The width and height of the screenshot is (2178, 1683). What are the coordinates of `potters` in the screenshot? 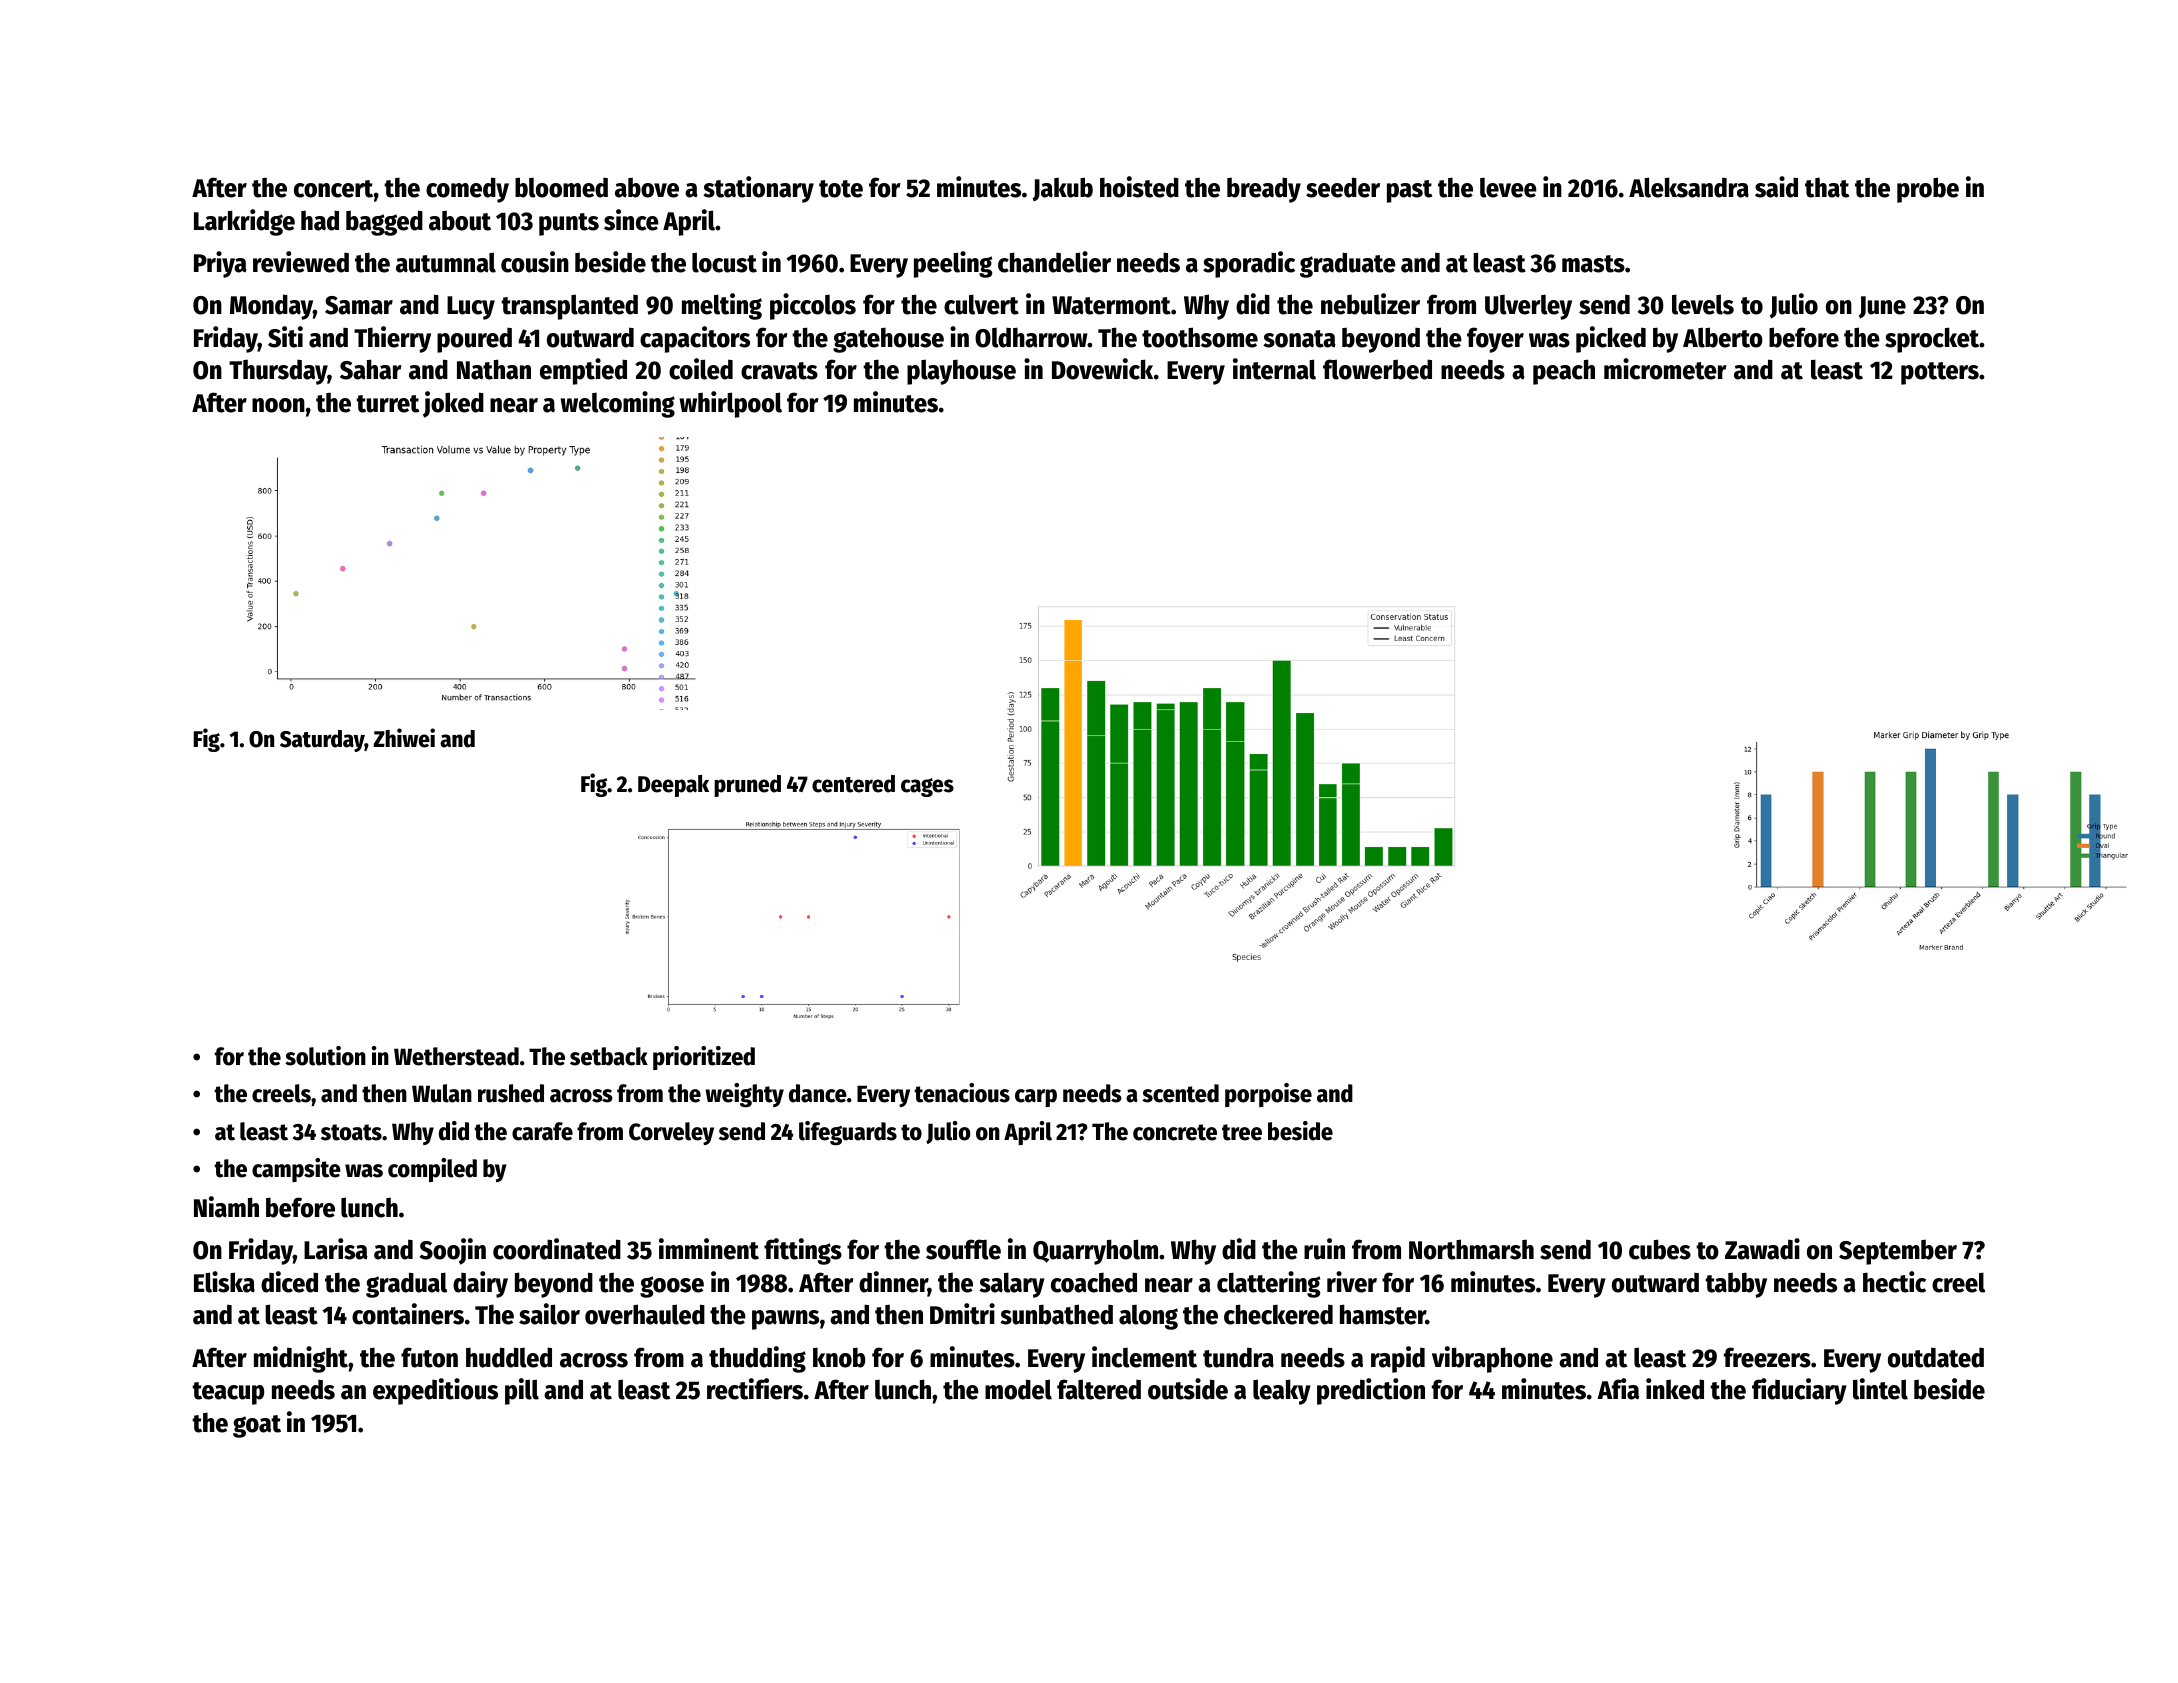 It's located at (1940, 373).
